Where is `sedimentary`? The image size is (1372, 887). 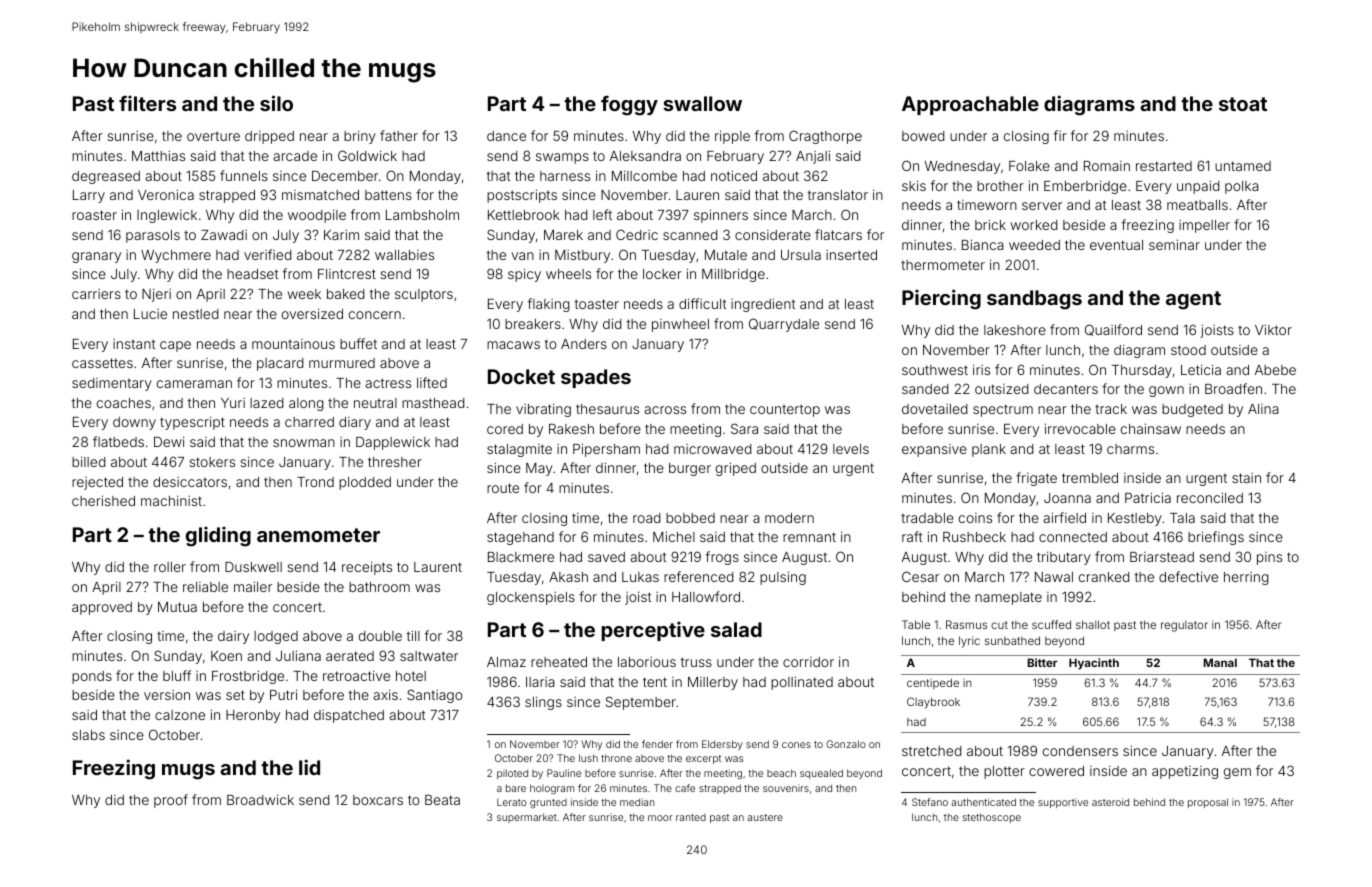
sedimentary is located at coordinates (112, 384).
